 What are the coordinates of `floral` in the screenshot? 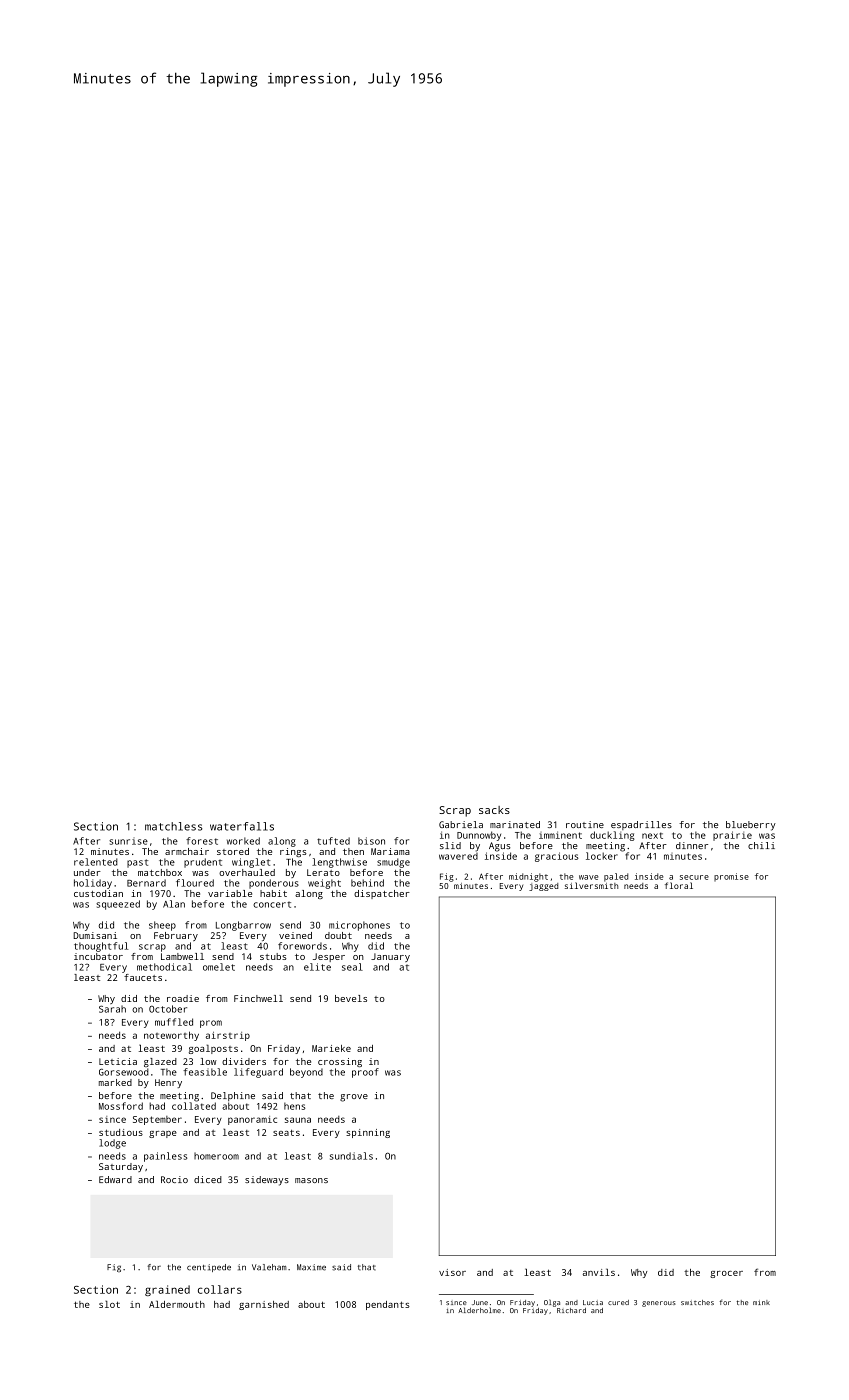 It's located at (679, 885).
